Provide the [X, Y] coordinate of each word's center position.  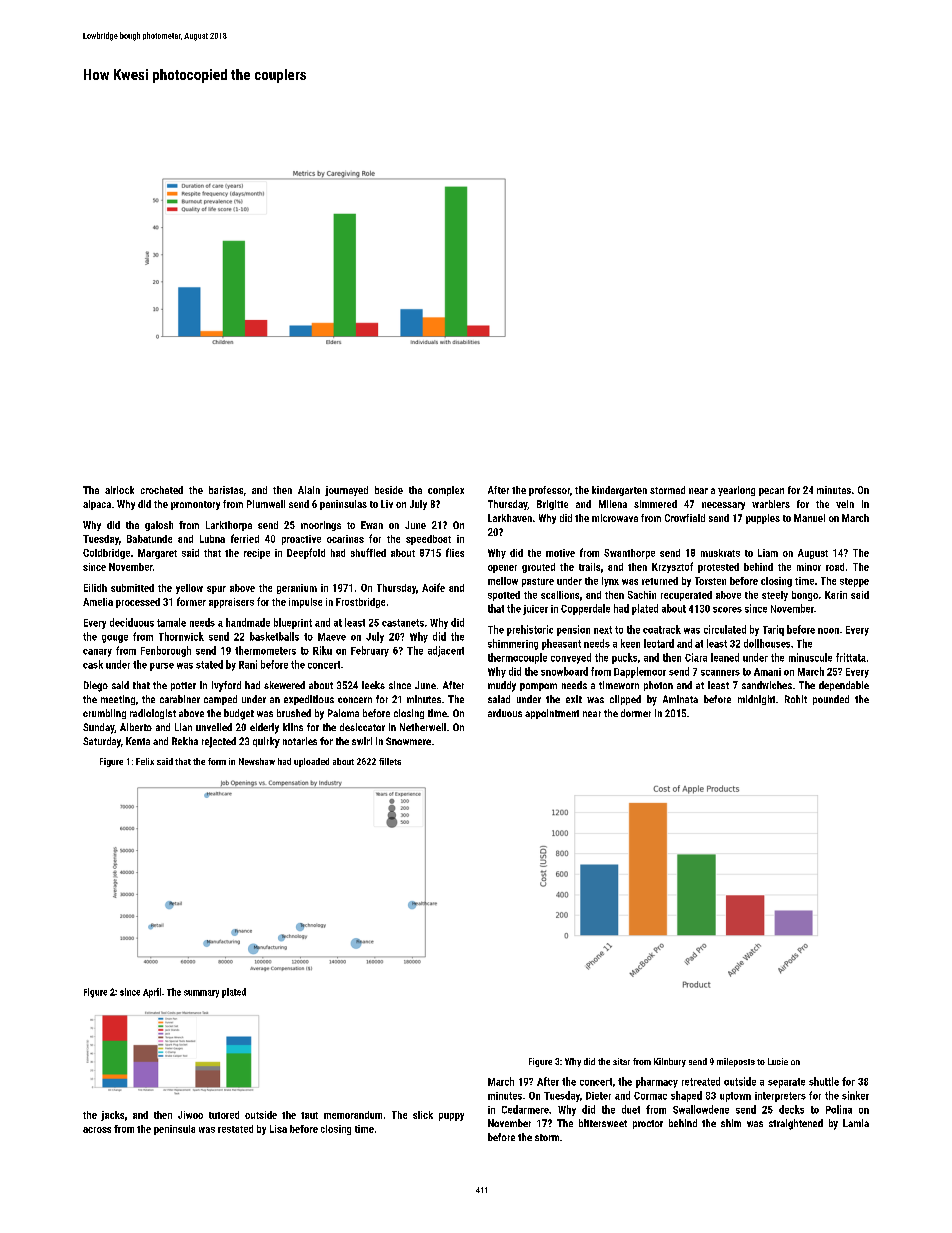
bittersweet [603, 1123]
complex [446, 491]
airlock [119, 490]
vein [845, 504]
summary [201, 994]
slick [423, 1115]
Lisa [278, 1129]
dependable [844, 686]
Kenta [138, 741]
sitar [621, 1061]
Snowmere [408, 741]
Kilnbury [670, 1062]
